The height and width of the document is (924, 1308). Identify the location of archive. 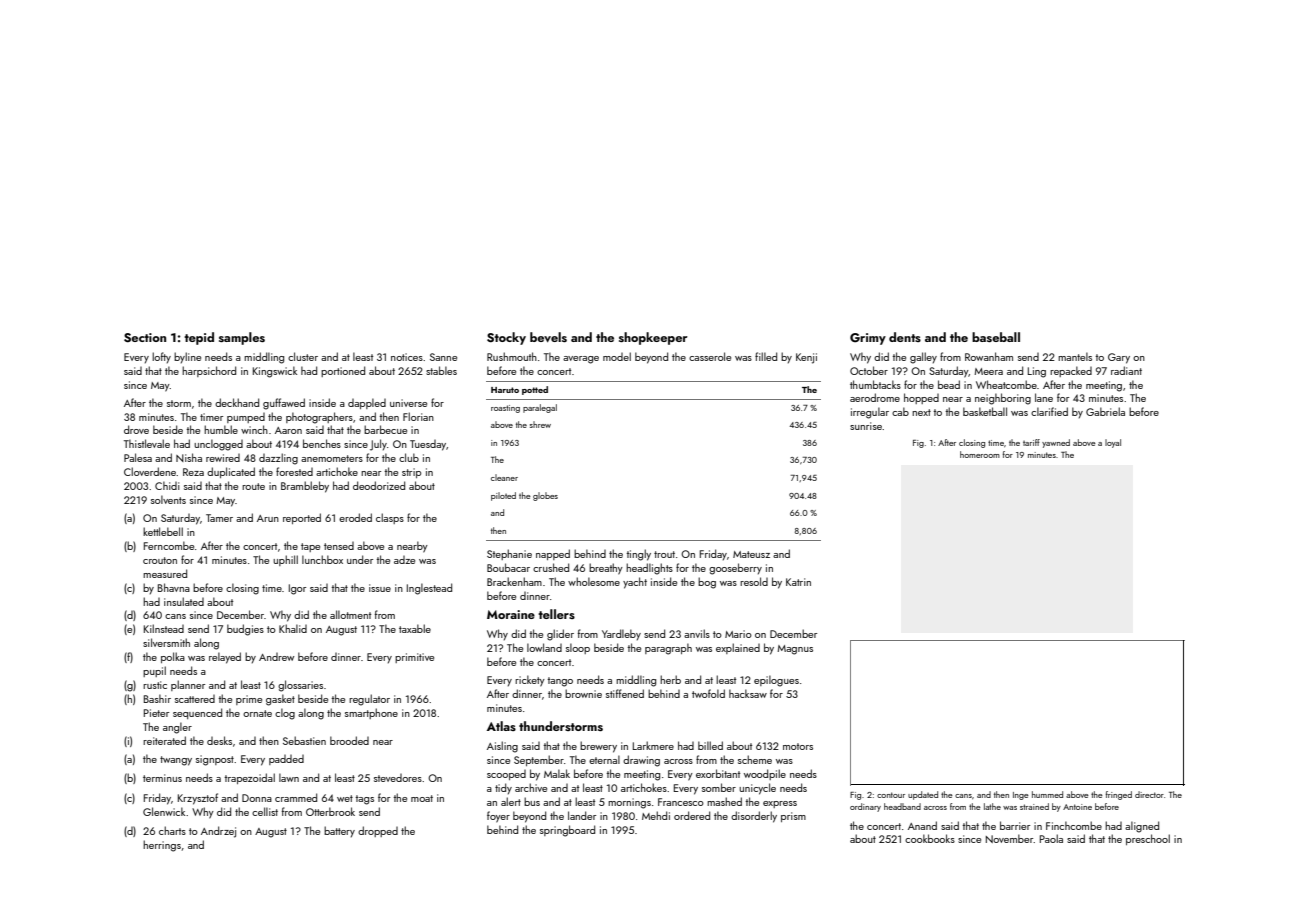
(531, 787).
